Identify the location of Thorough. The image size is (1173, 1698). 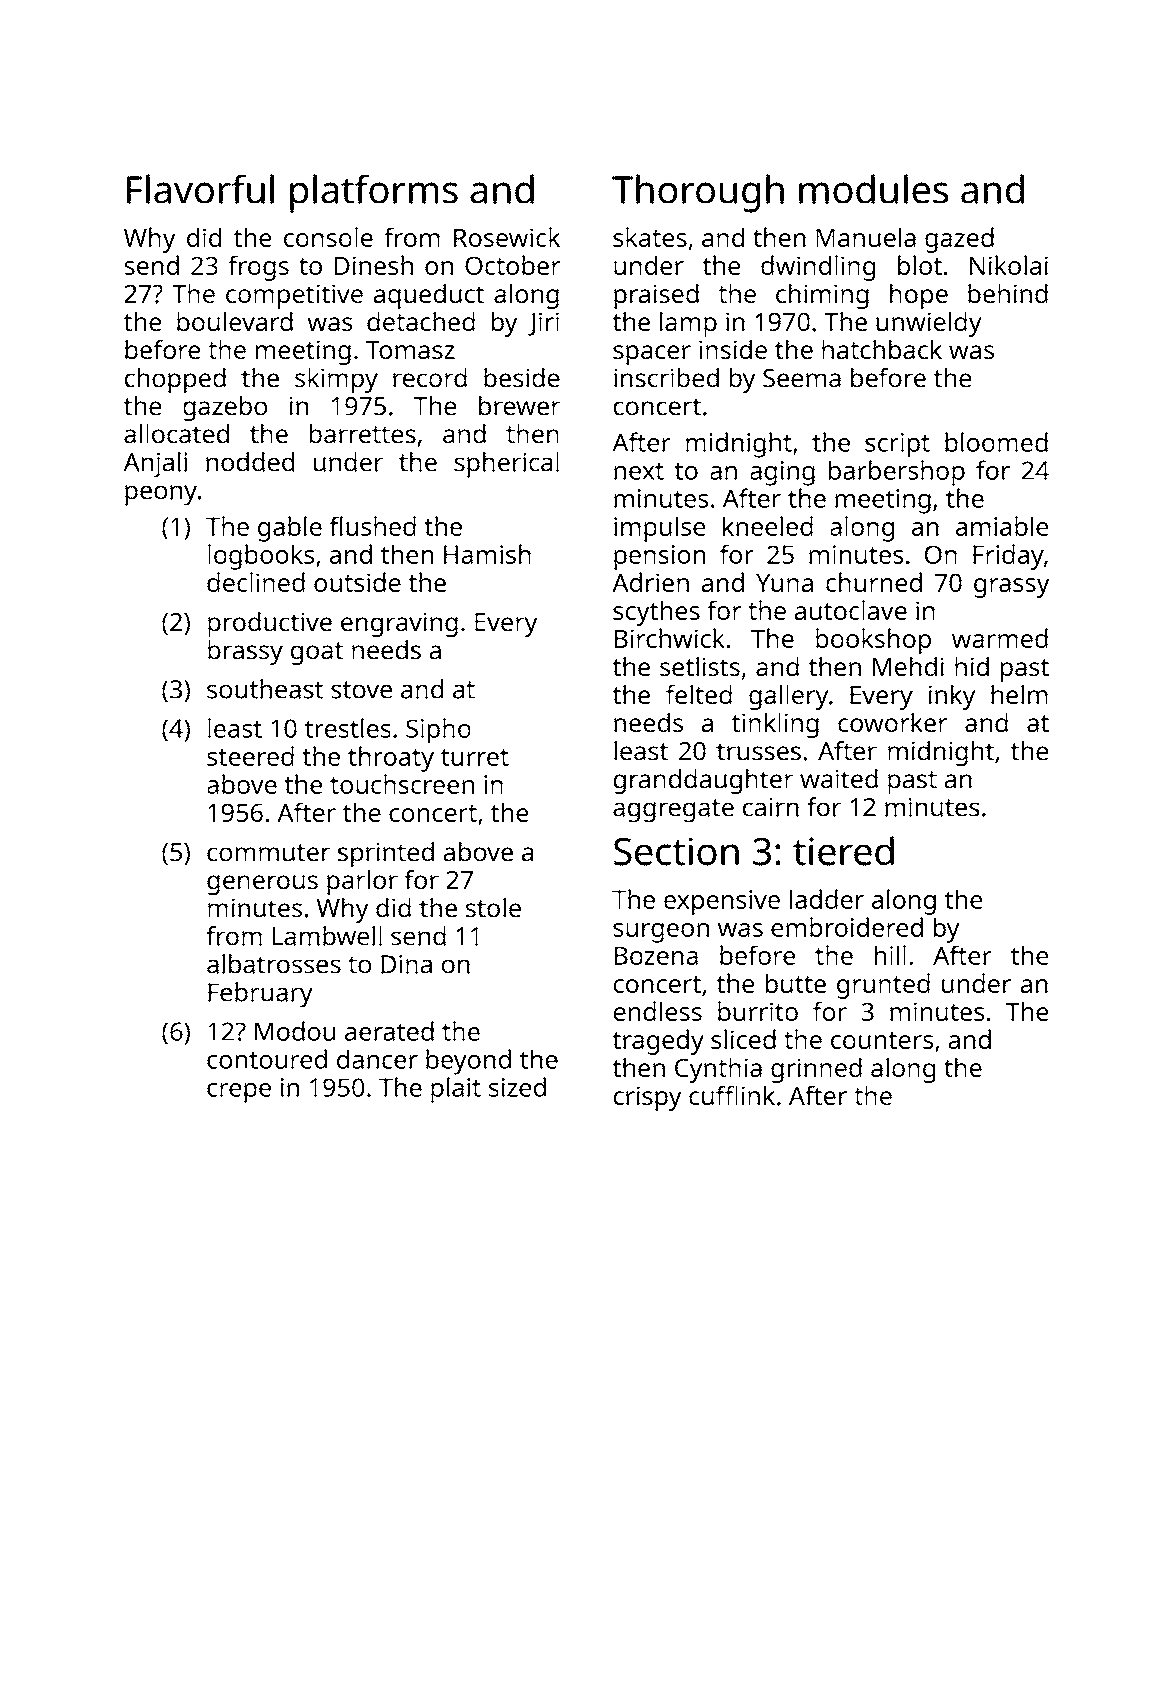
(698, 193).
